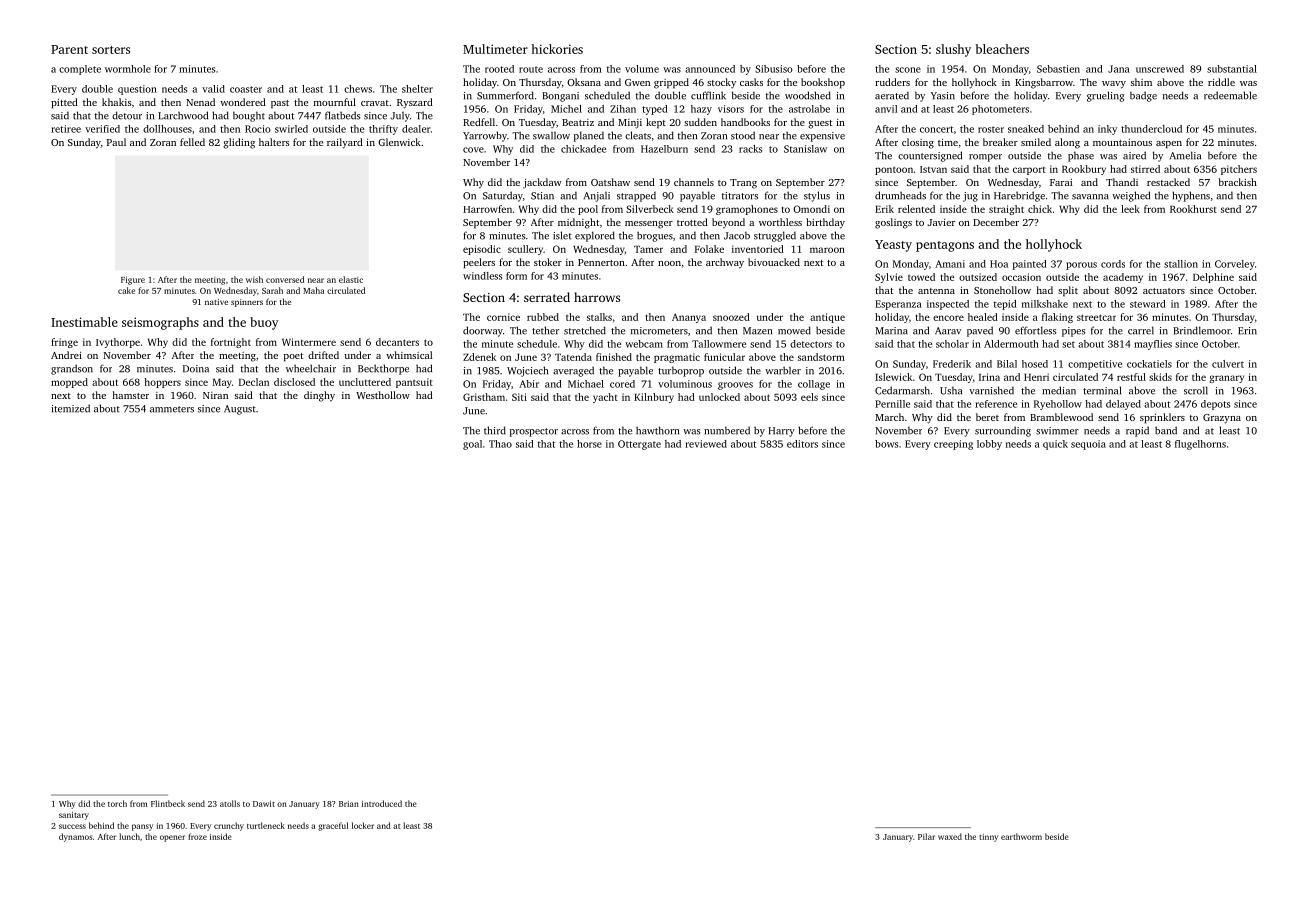 Image resolution: width=1308 pixels, height=924 pixels. Describe the element at coordinates (215, 395) in the screenshot. I see `Niran` at that location.
